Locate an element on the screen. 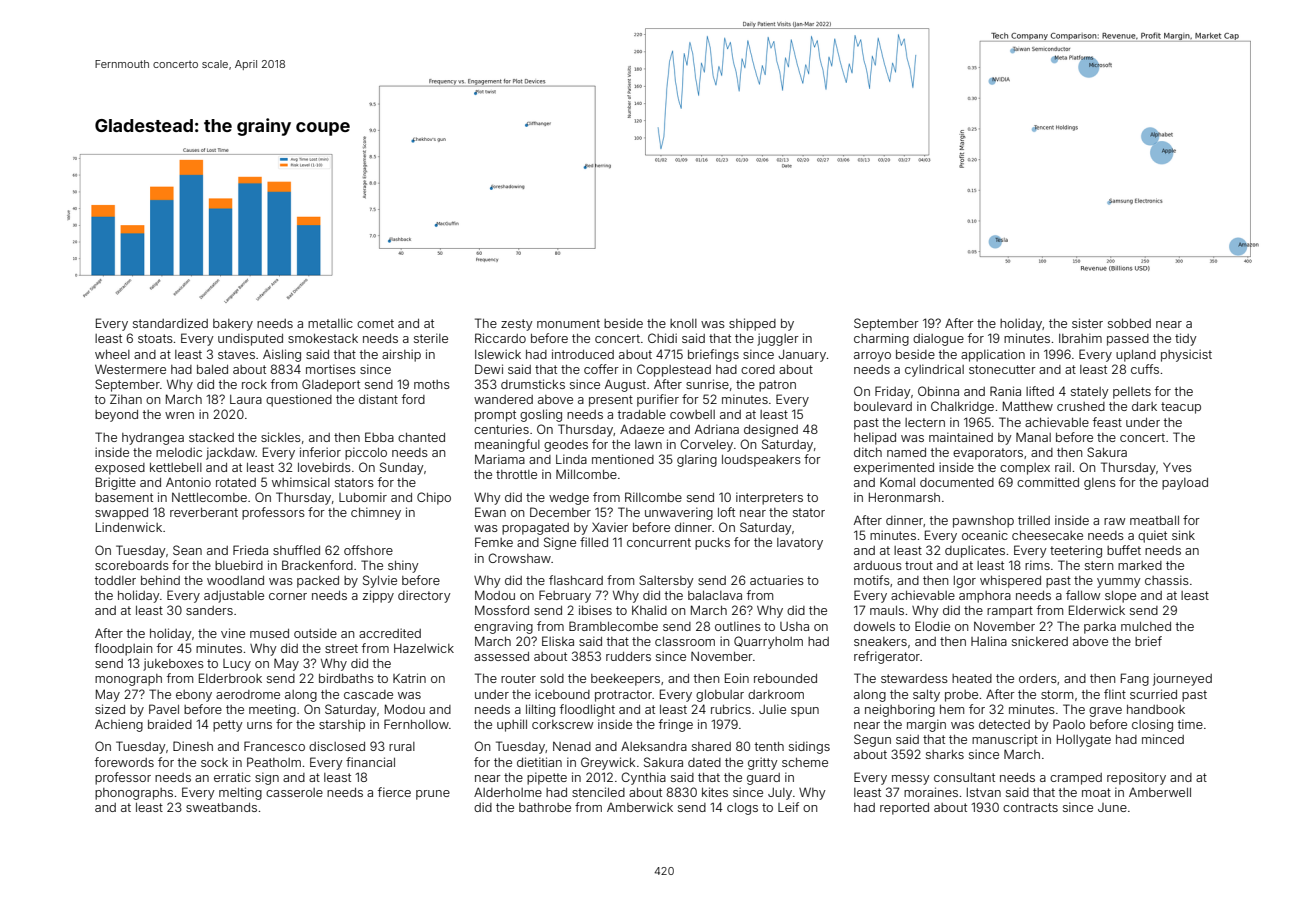 The image size is (1308, 924). sweatbands is located at coordinates (221, 807).
